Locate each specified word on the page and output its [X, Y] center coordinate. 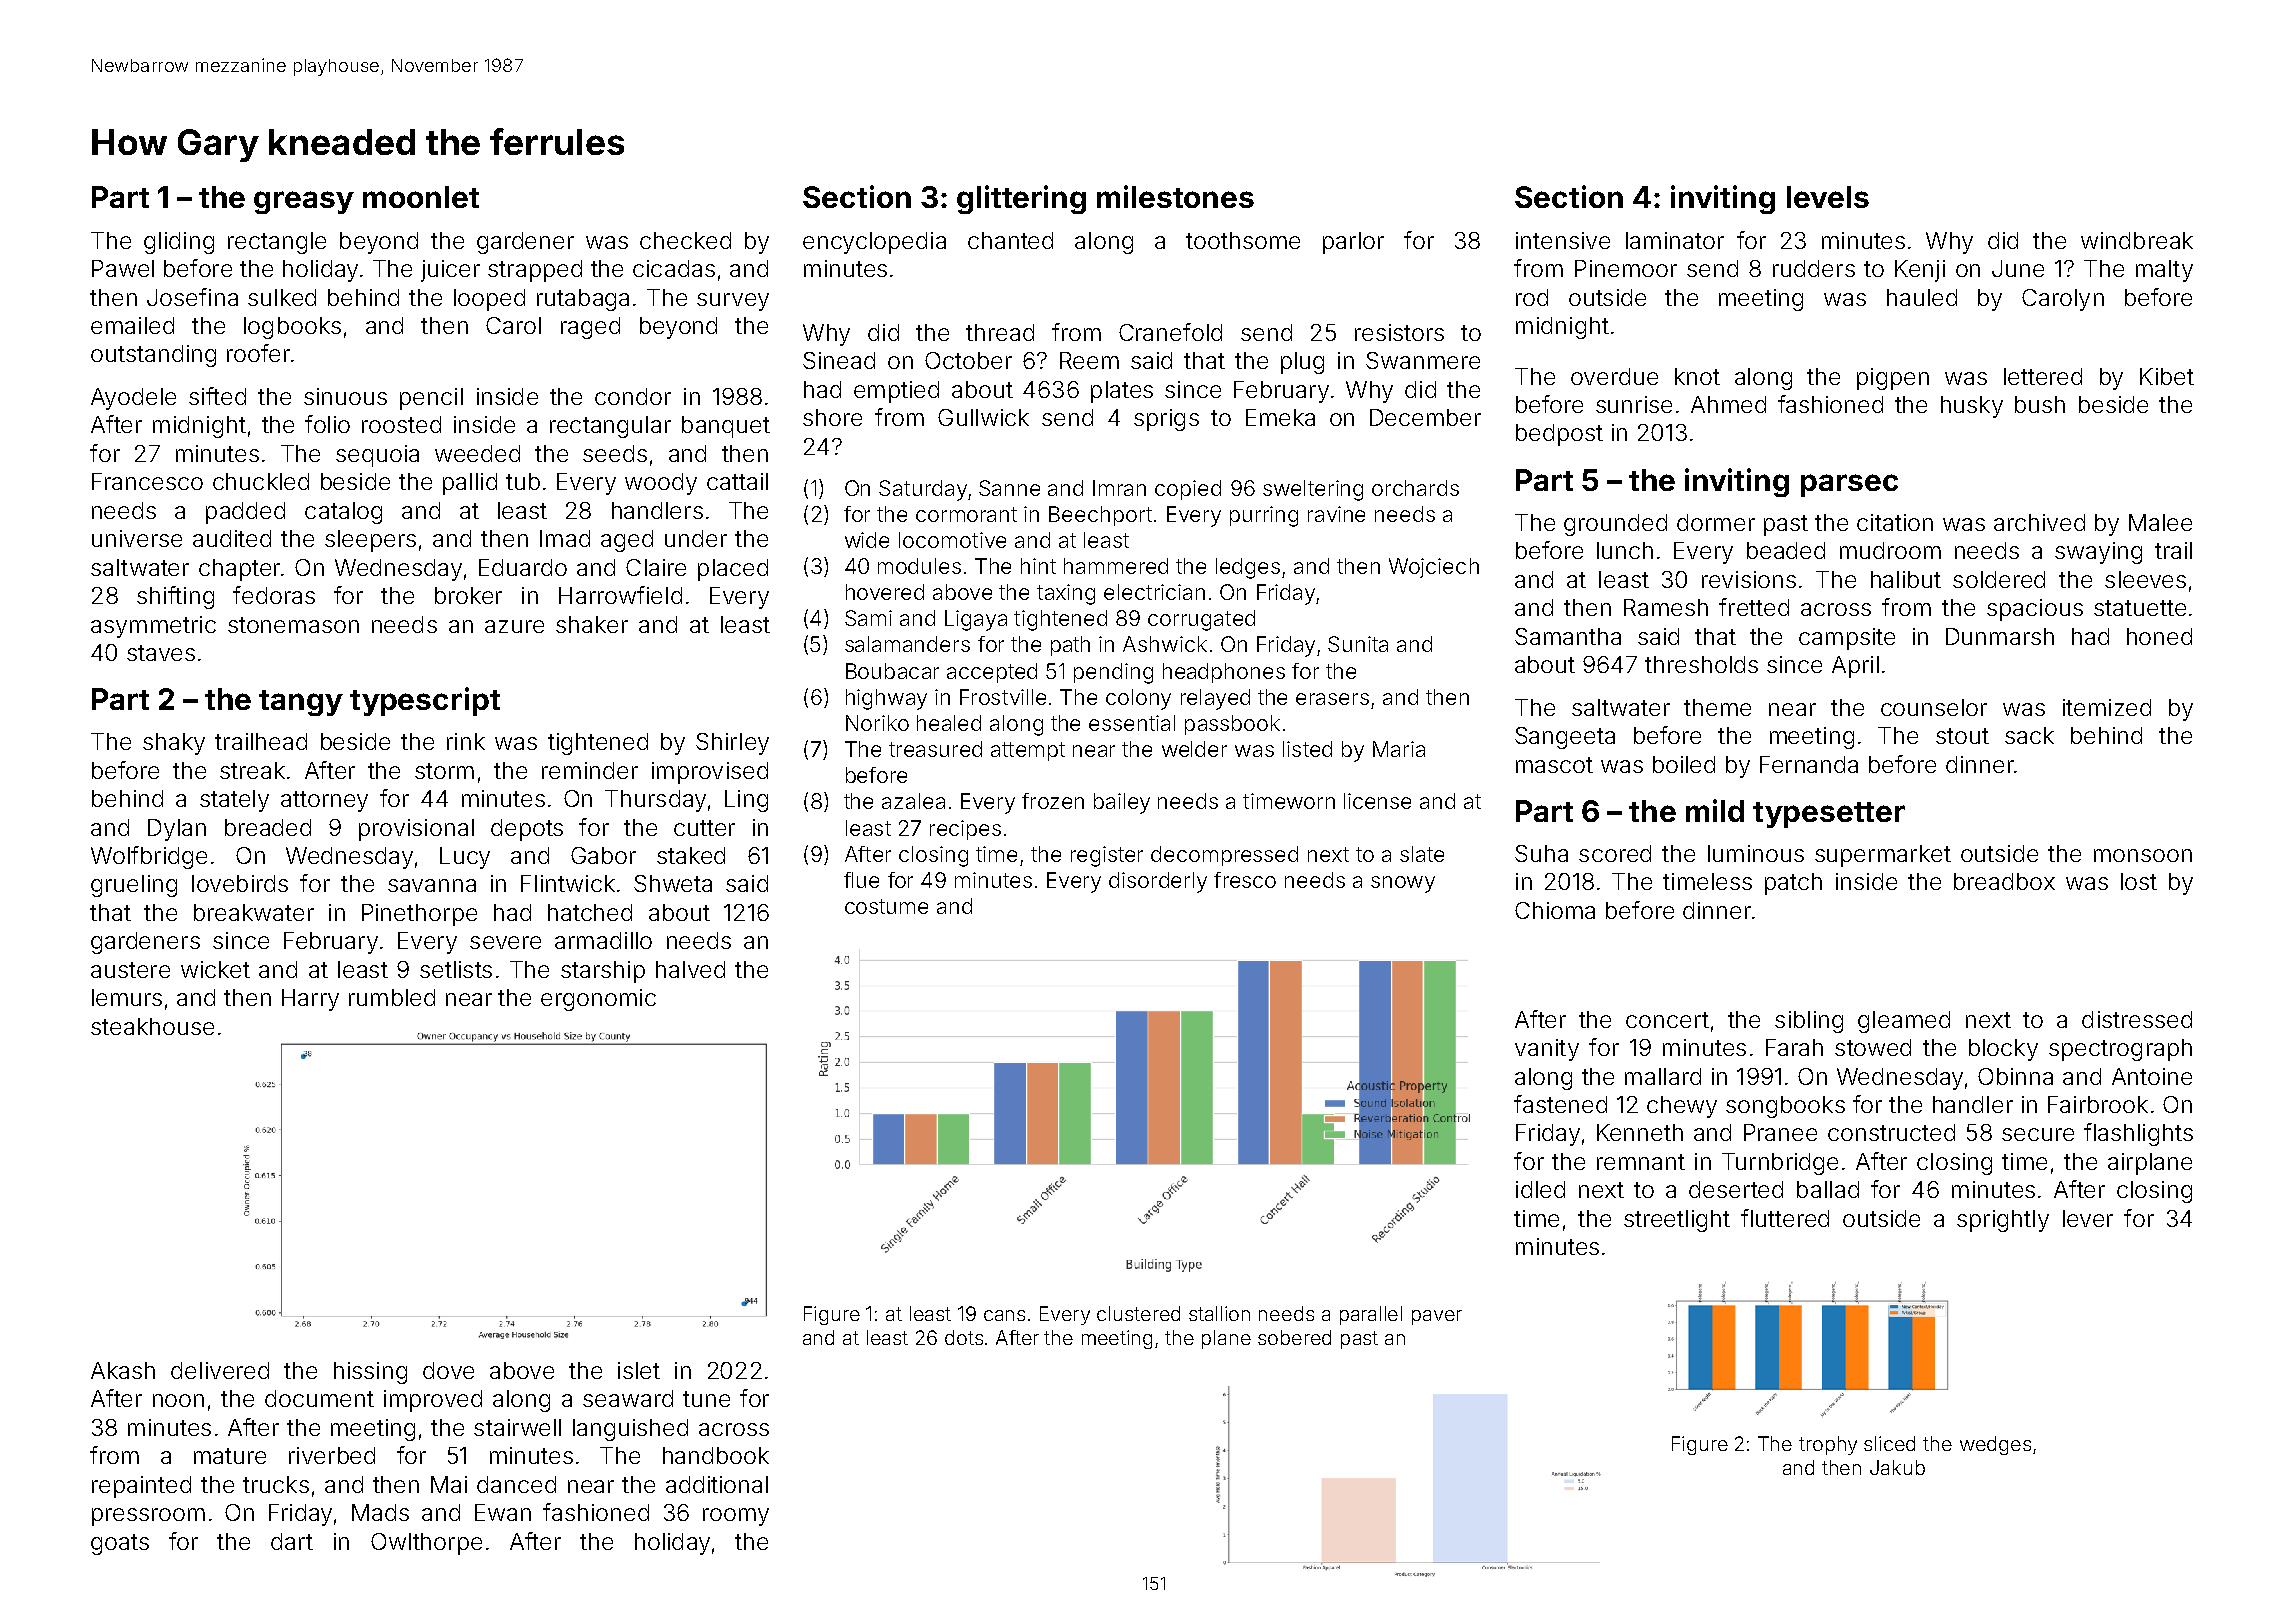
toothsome [1243, 240]
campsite [1847, 639]
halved [690, 969]
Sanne [1009, 488]
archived [2039, 522]
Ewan [503, 1512]
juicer [450, 271]
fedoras [274, 595]
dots [964, 1337]
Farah [1794, 1047]
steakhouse [152, 1026]
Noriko [877, 723]
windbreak [2137, 240]
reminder [590, 770]
